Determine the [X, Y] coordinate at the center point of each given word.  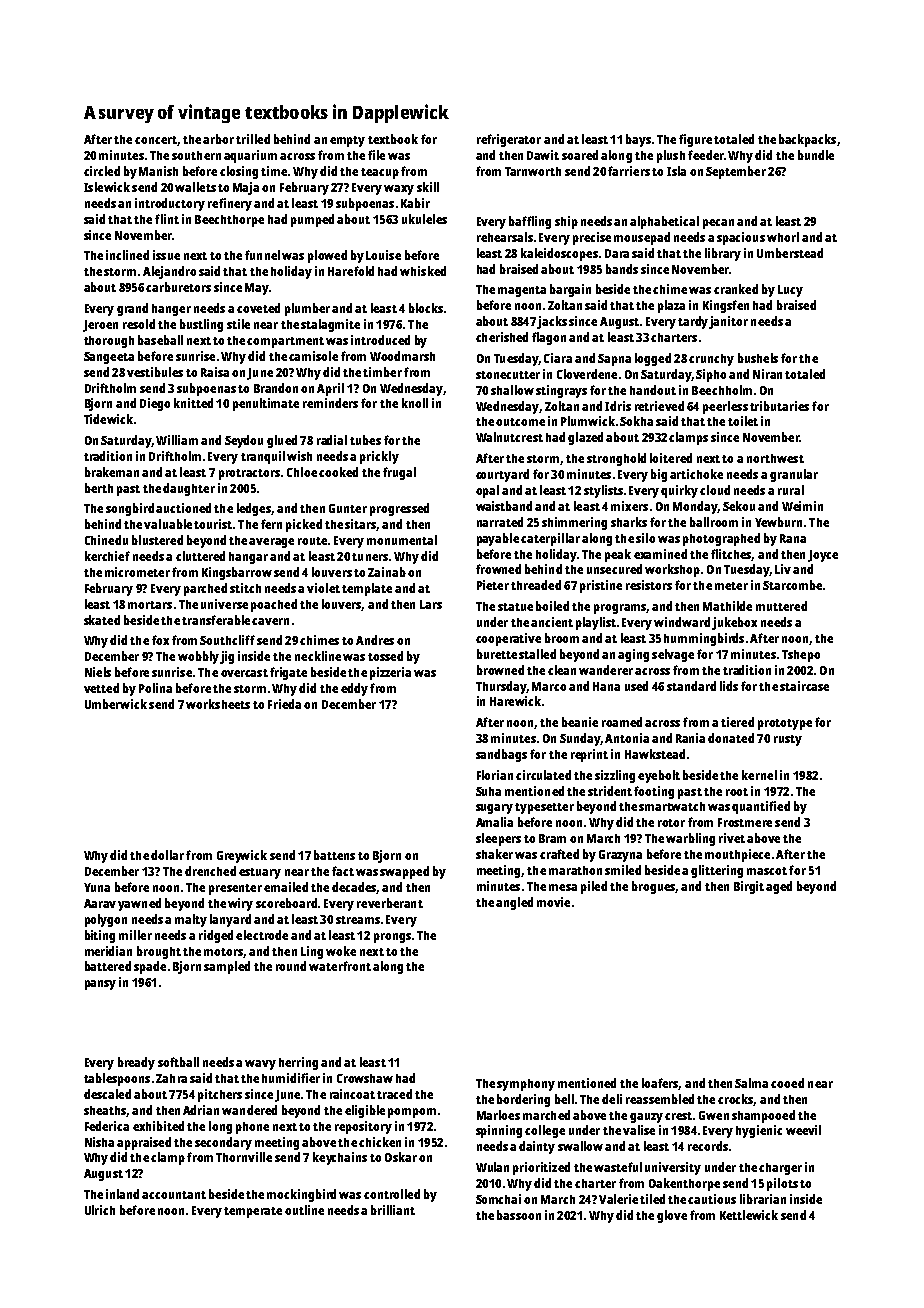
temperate [253, 1212]
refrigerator [509, 140]
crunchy [711, 360]
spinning [499, 1131]
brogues [654, 887]
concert [156, 140]
